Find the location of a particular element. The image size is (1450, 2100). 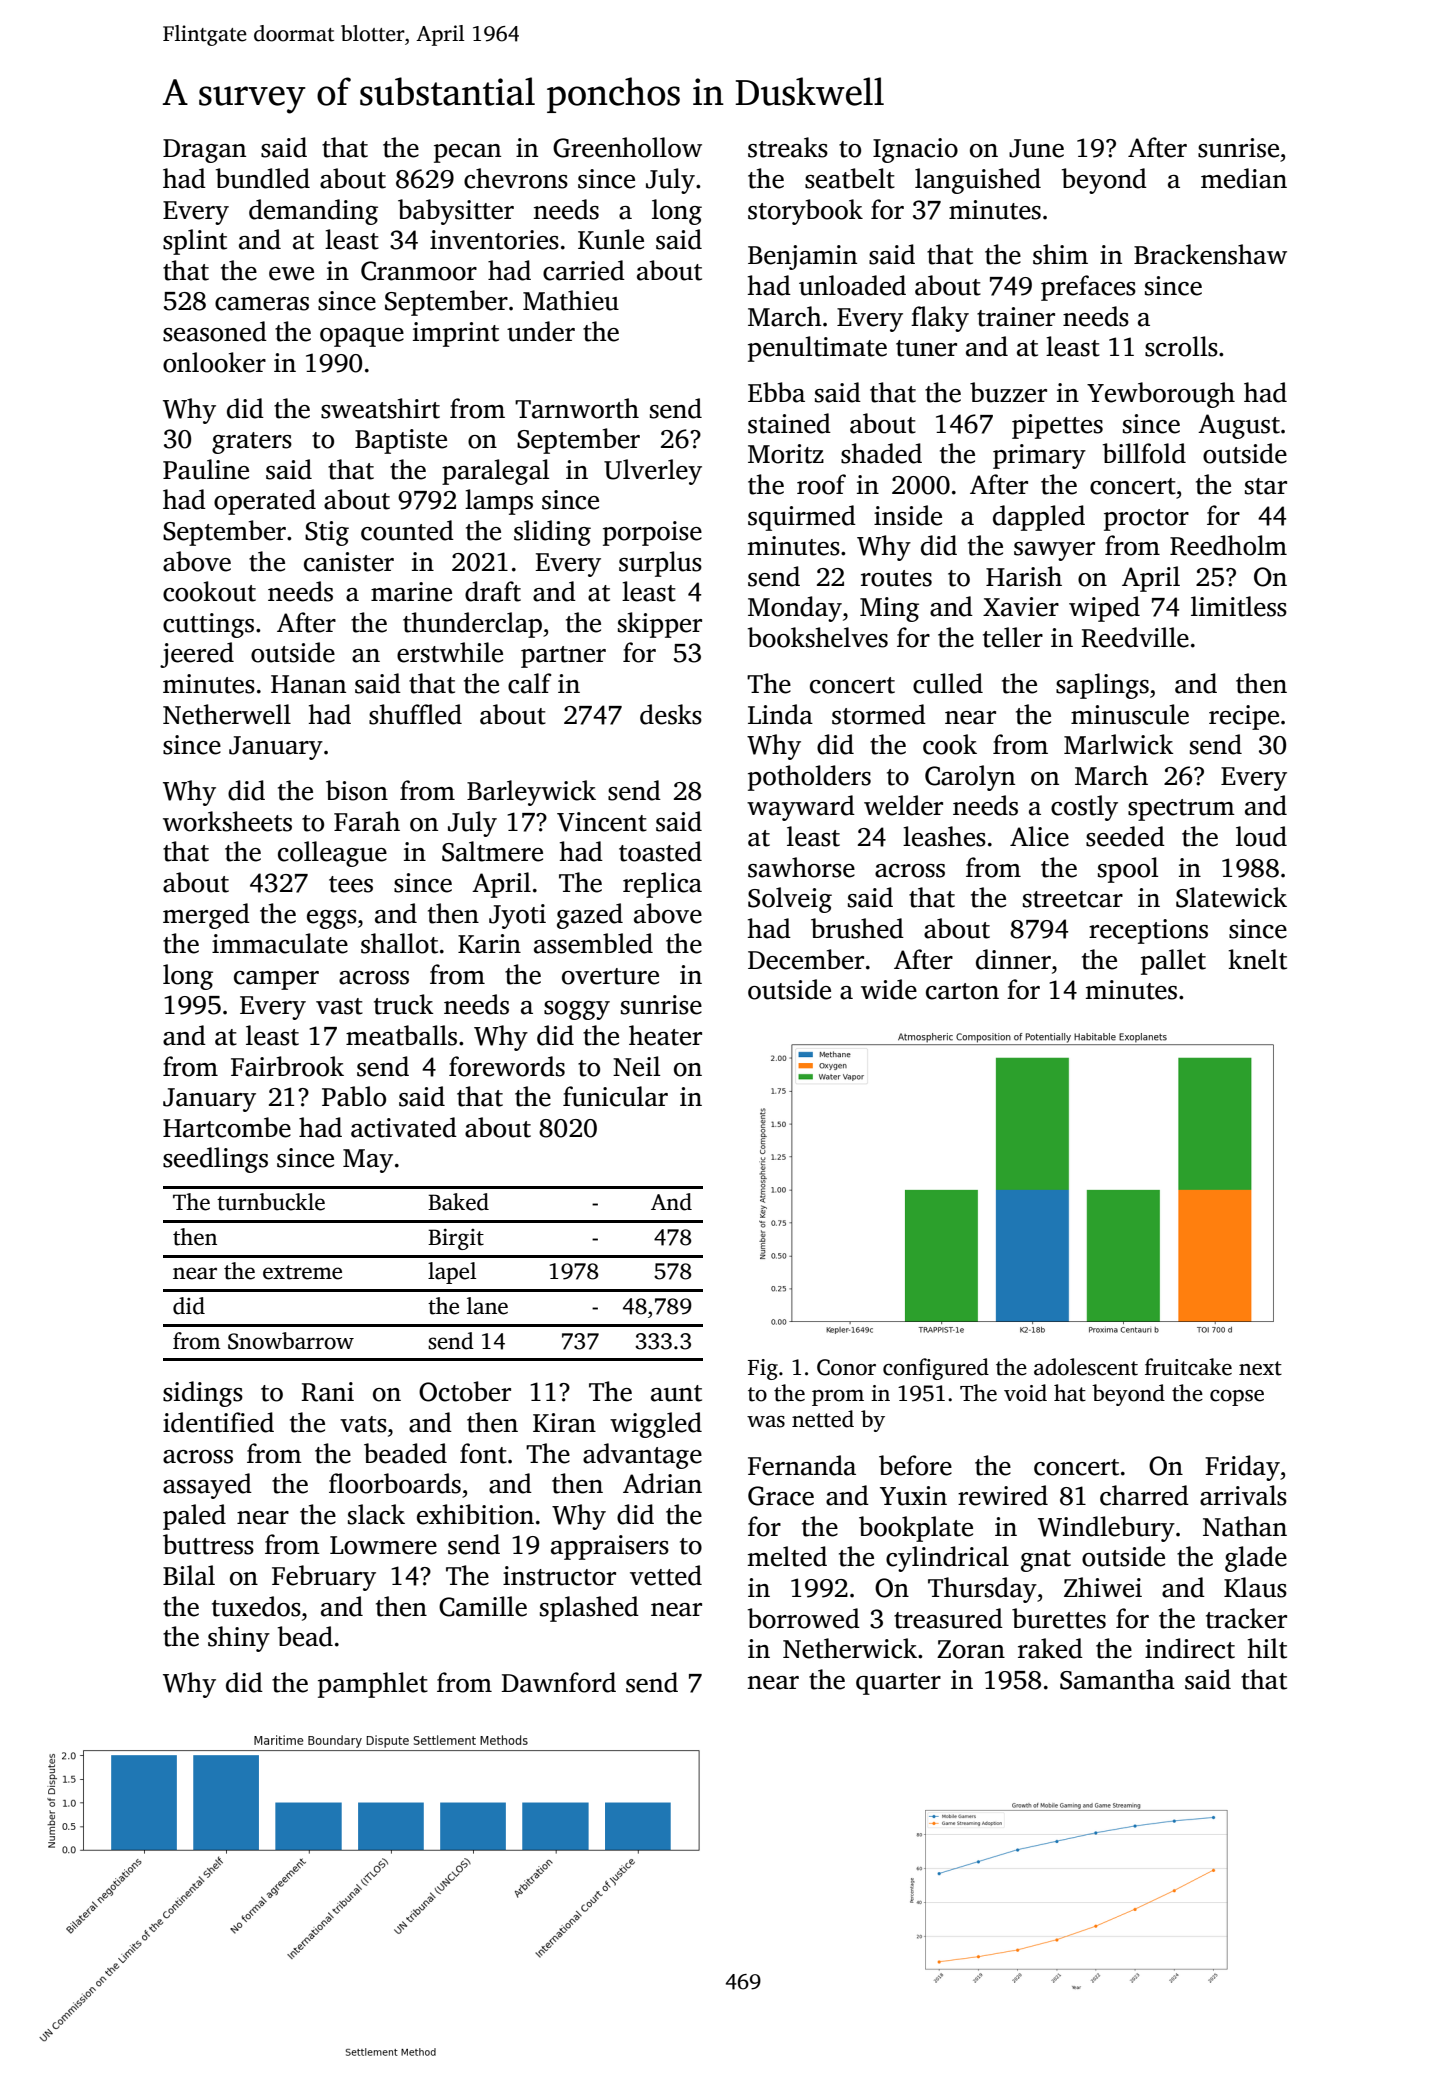

primary is located at coordinates (1039, 456).
